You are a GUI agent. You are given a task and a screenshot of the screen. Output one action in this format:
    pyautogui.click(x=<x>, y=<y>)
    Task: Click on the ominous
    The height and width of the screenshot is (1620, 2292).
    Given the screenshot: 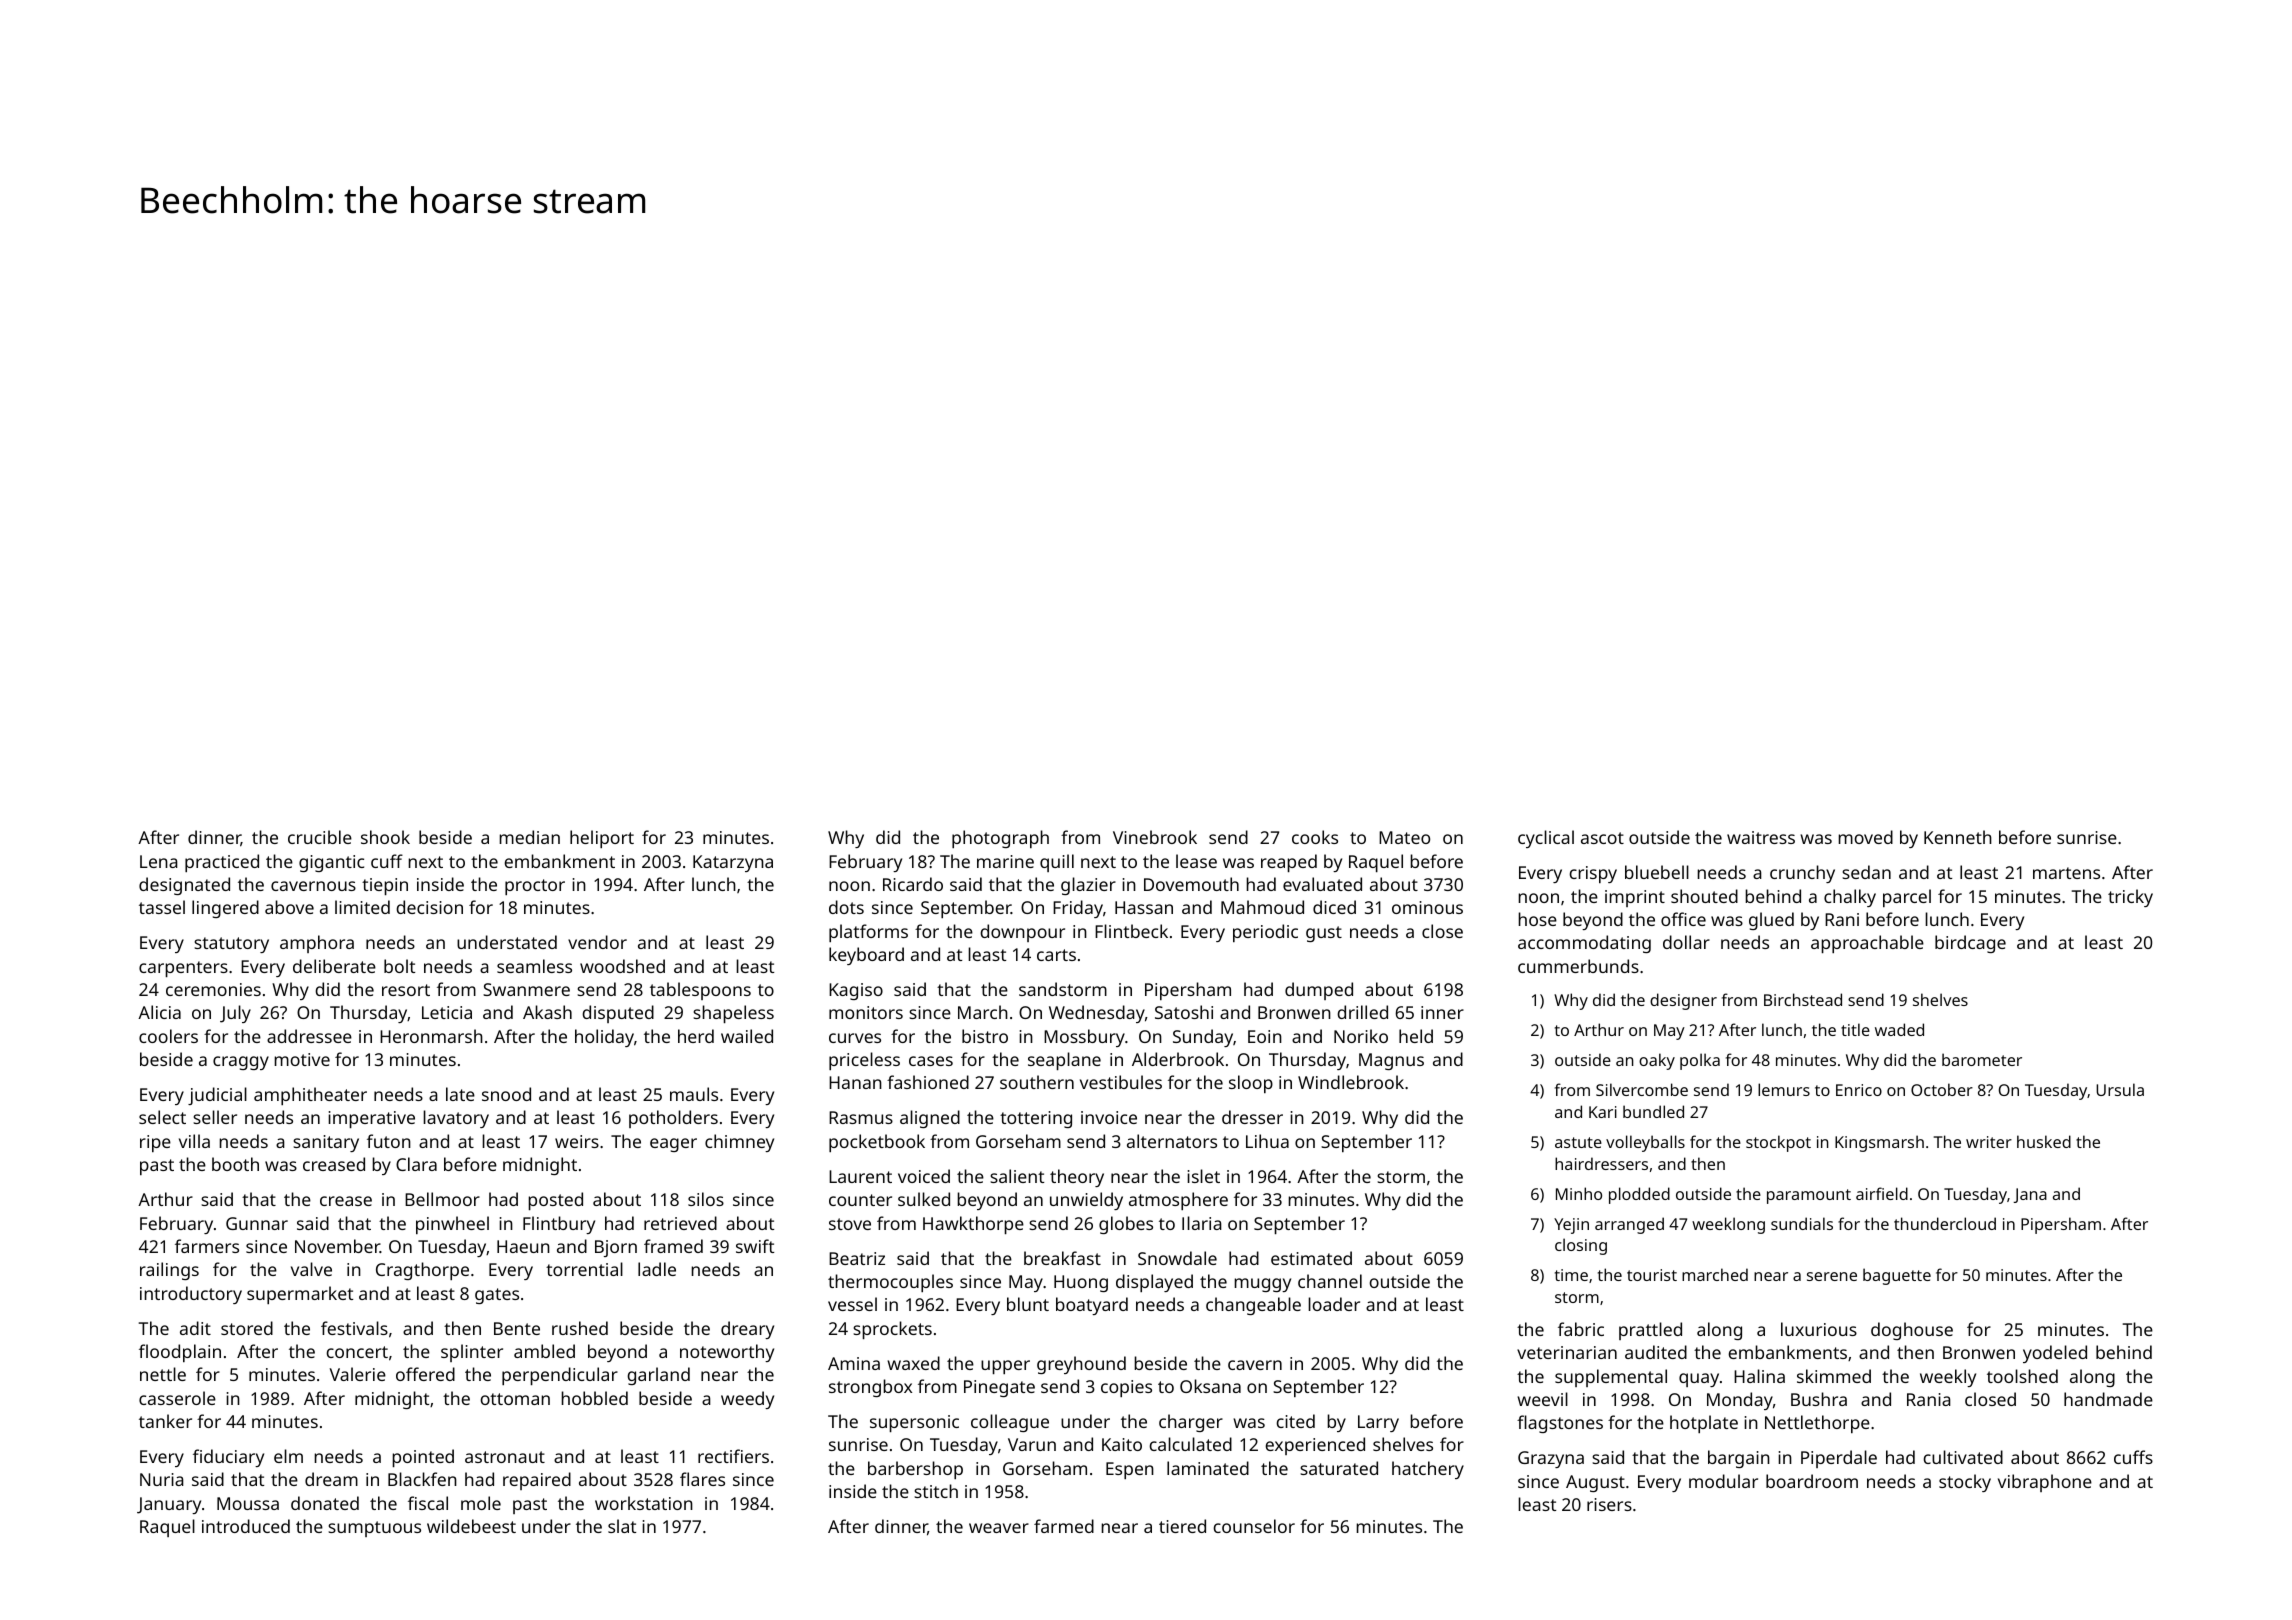 What is the action you would take?
    pyautogui.click(x=1427, y=907)
